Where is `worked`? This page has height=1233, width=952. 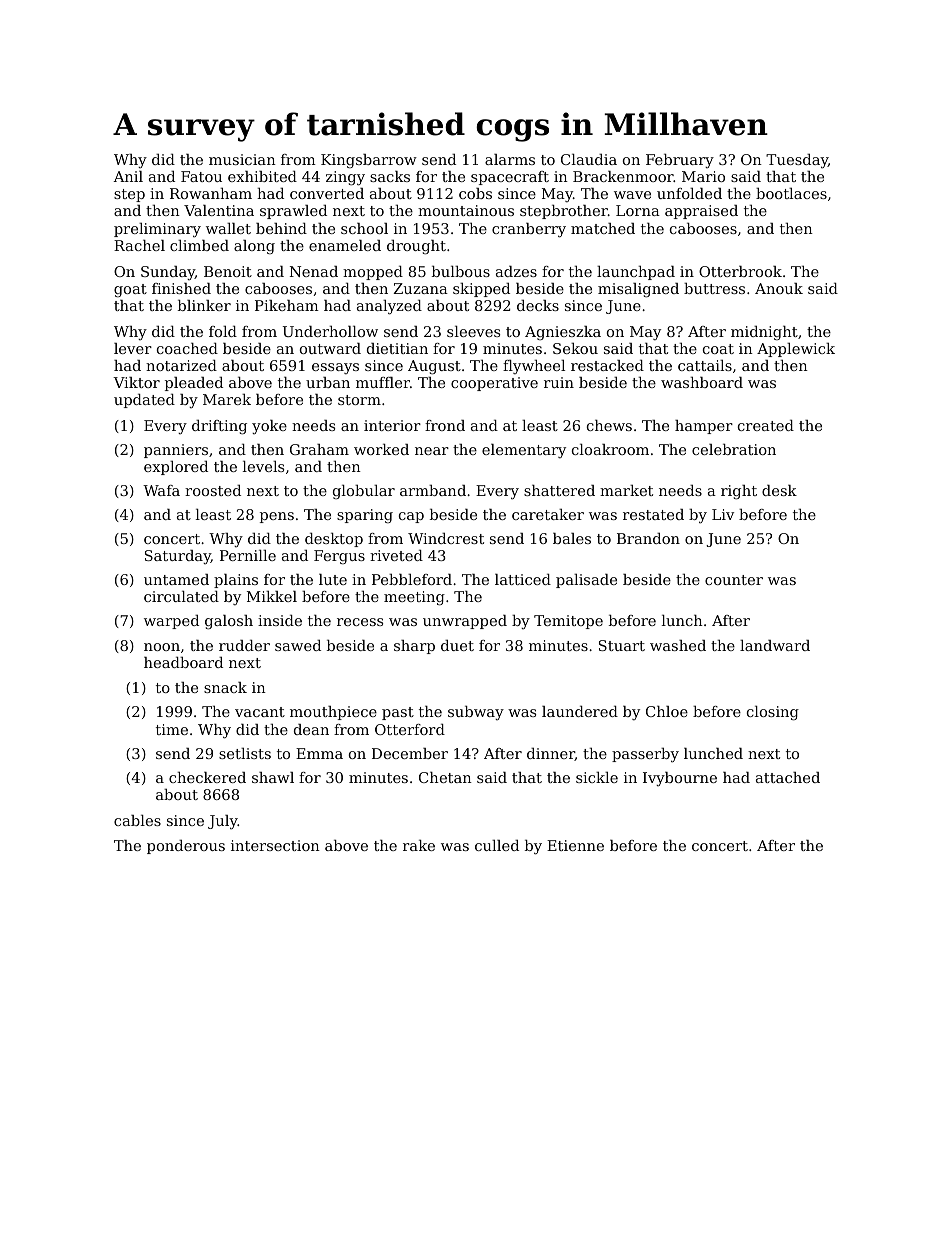
worked is located at coordinates (381, 449).
